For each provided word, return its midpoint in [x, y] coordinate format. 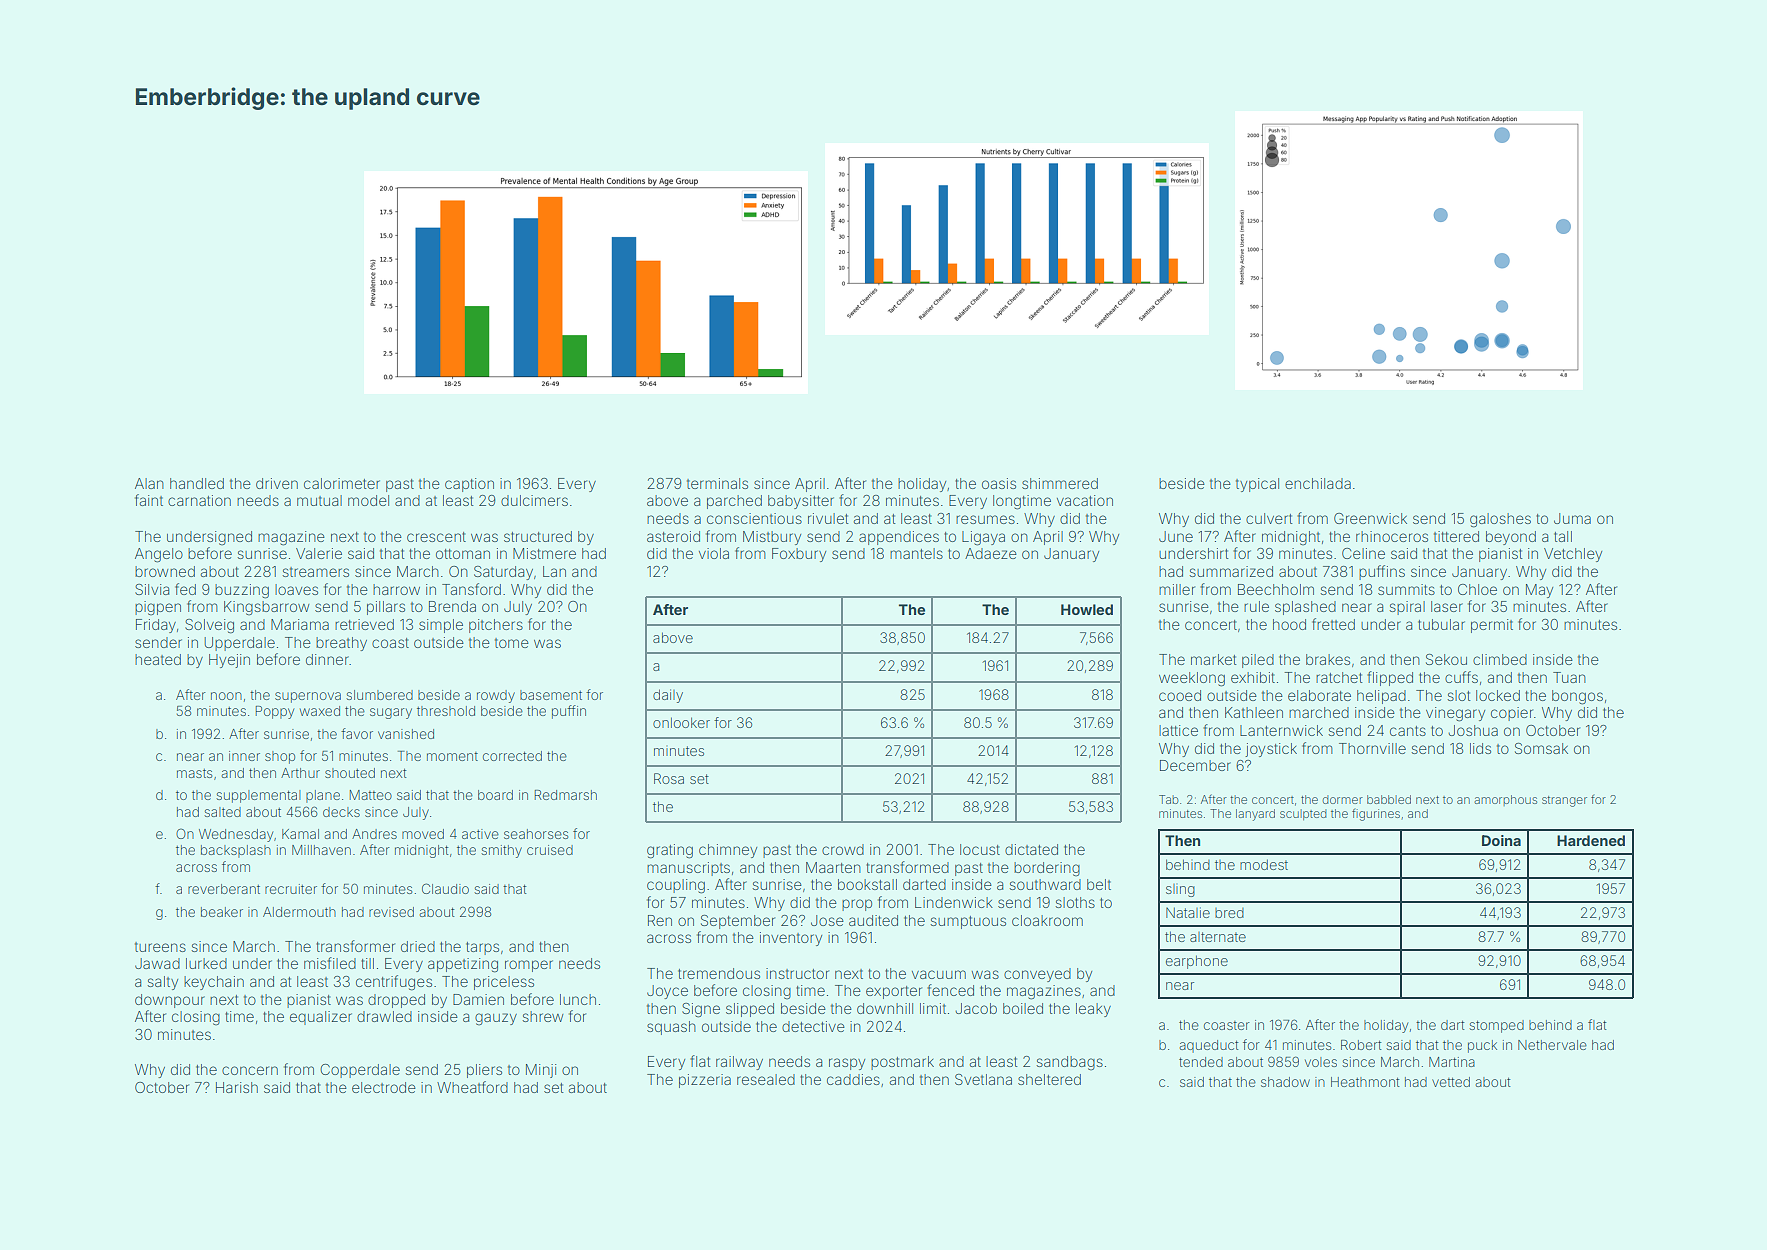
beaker [222, 912]
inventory [791, 939]
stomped [1496, 1026]
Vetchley [1573, 555]
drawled [384, 1016]
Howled [1087, 609]
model [368, 500]
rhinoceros [1392, 536]
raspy [847, 1064]
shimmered [1060, 483]
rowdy [496, 696]
